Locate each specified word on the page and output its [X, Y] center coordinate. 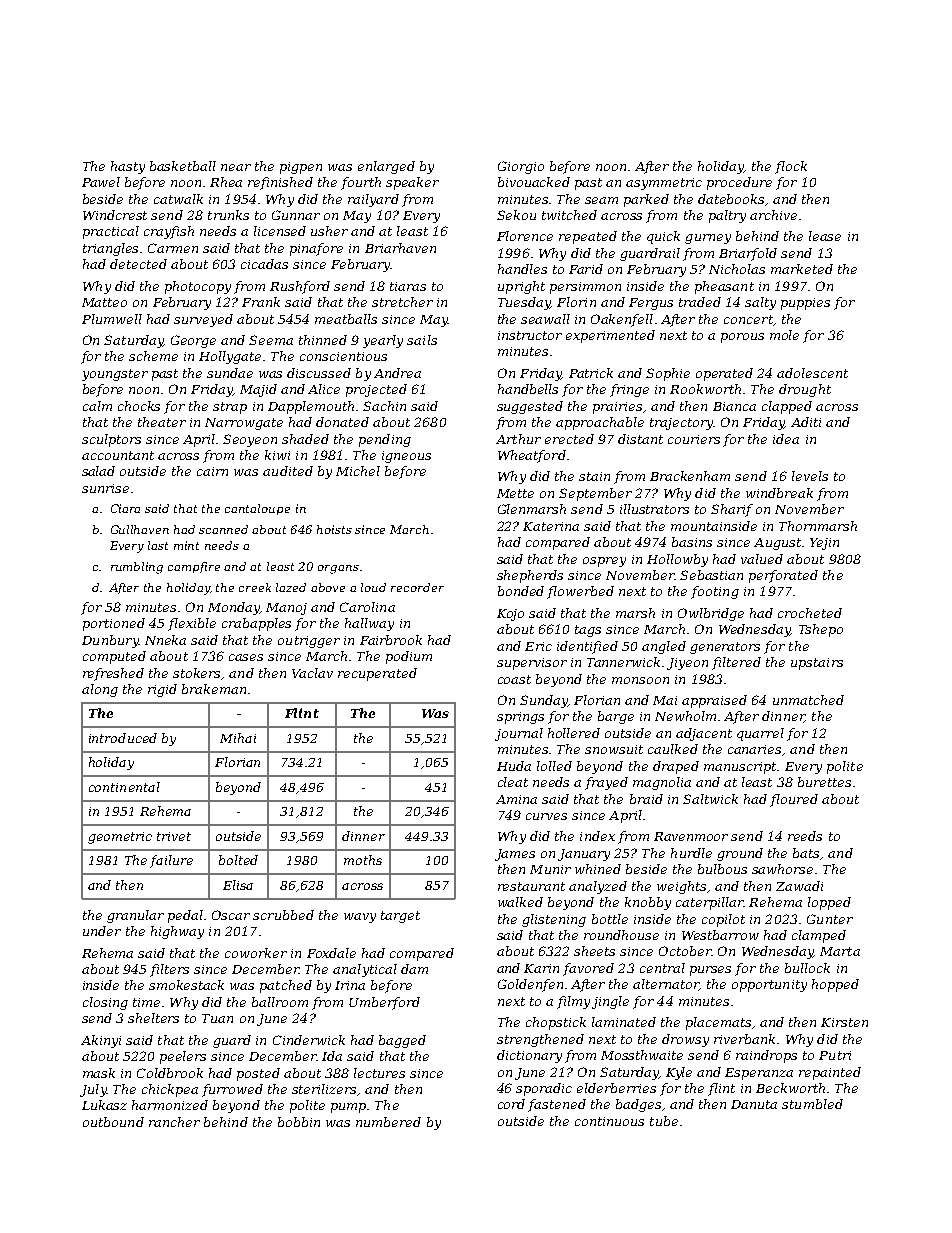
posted [258, 1074]
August [777, 544]
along [100, 690]
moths [363, 860]
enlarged [386, 167]
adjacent [704, 734]
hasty [128, 167]
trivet [174, 836]
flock [791, 167]
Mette [515, 493]
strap [230, 408]
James [515, 855]
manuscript [740, 768]
